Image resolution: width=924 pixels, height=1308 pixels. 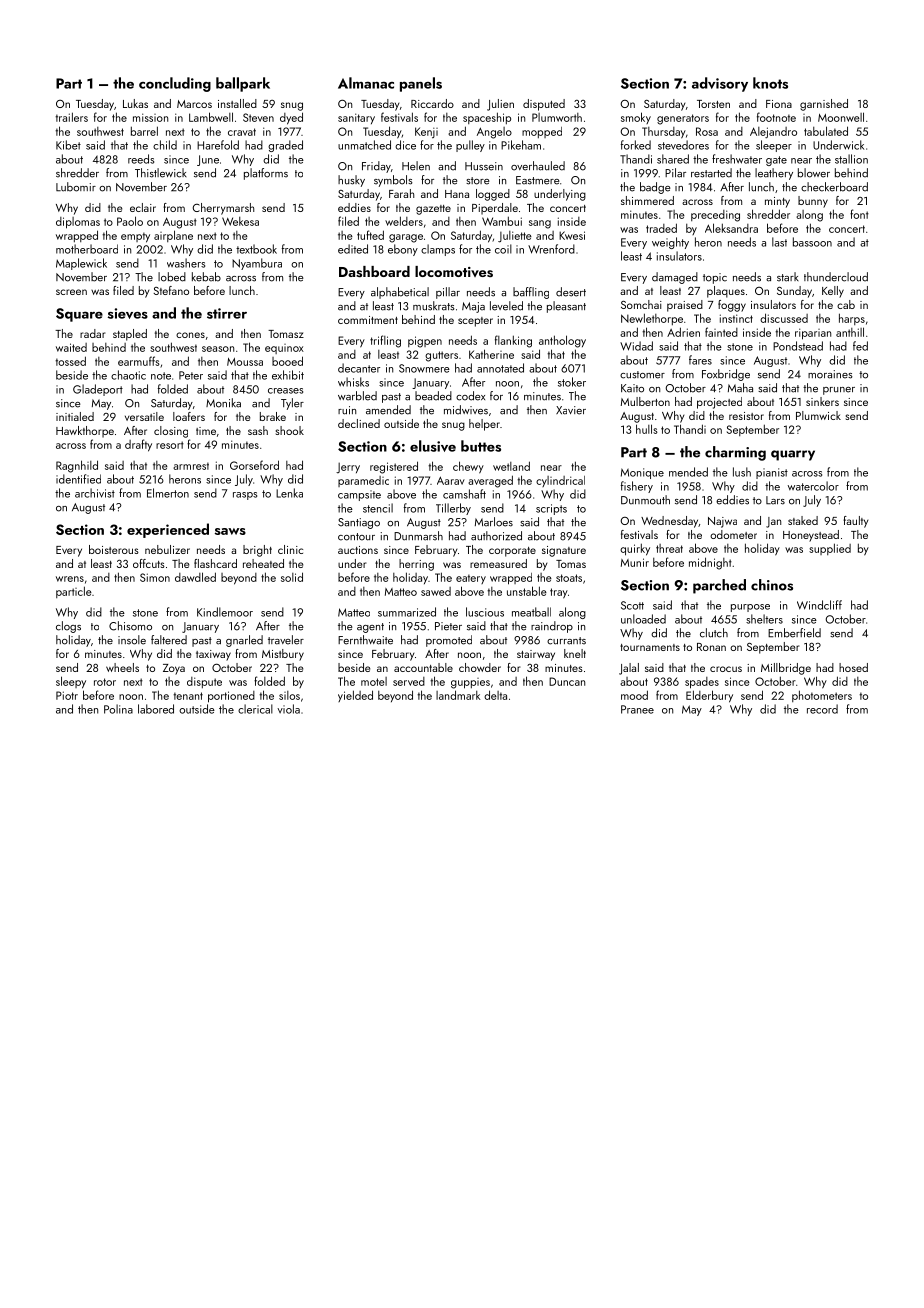 I want to click on identified, so click(x=78, y=479).
